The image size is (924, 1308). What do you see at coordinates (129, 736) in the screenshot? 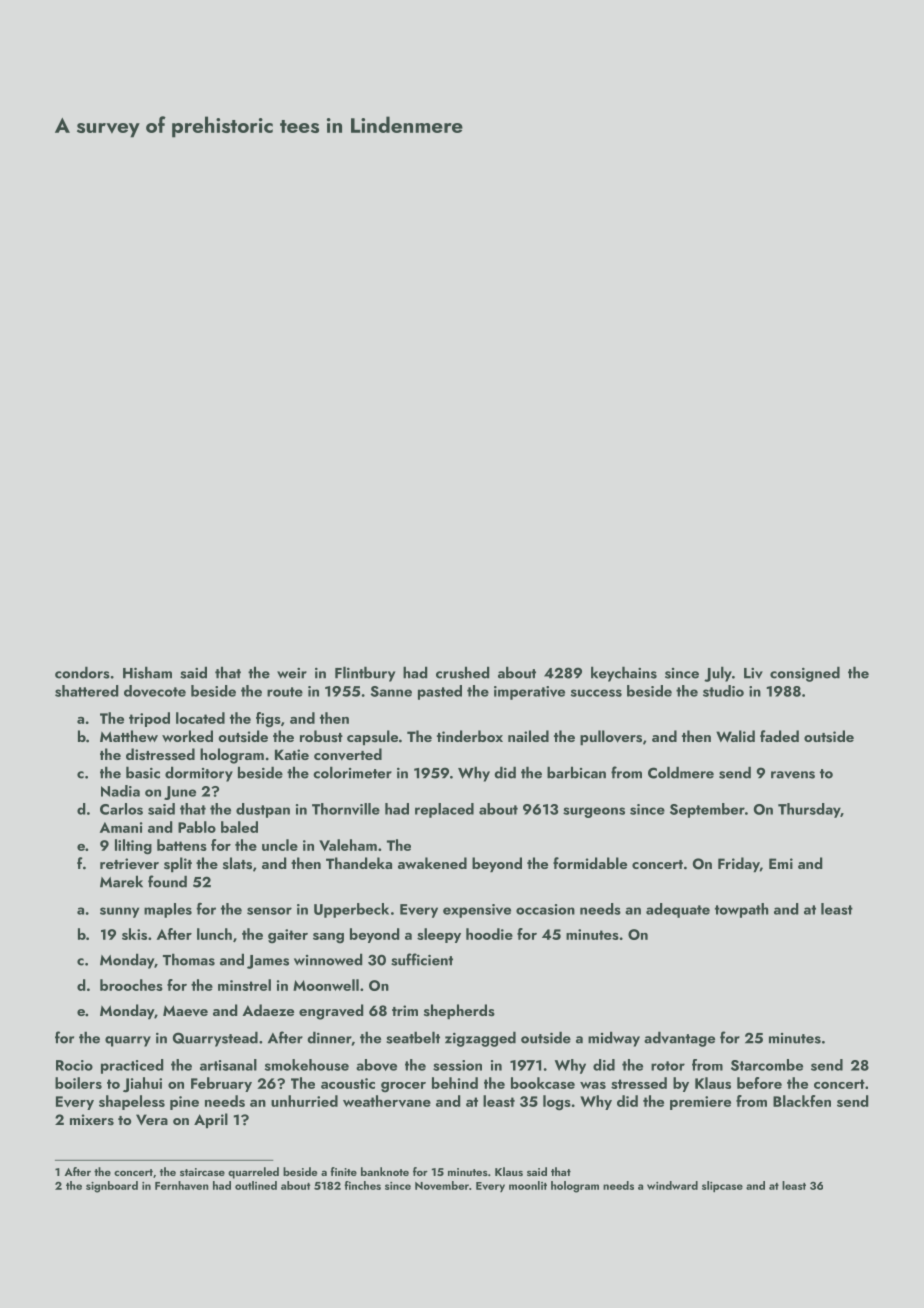
I see `Matthew` at bounding box center [129, 736].
